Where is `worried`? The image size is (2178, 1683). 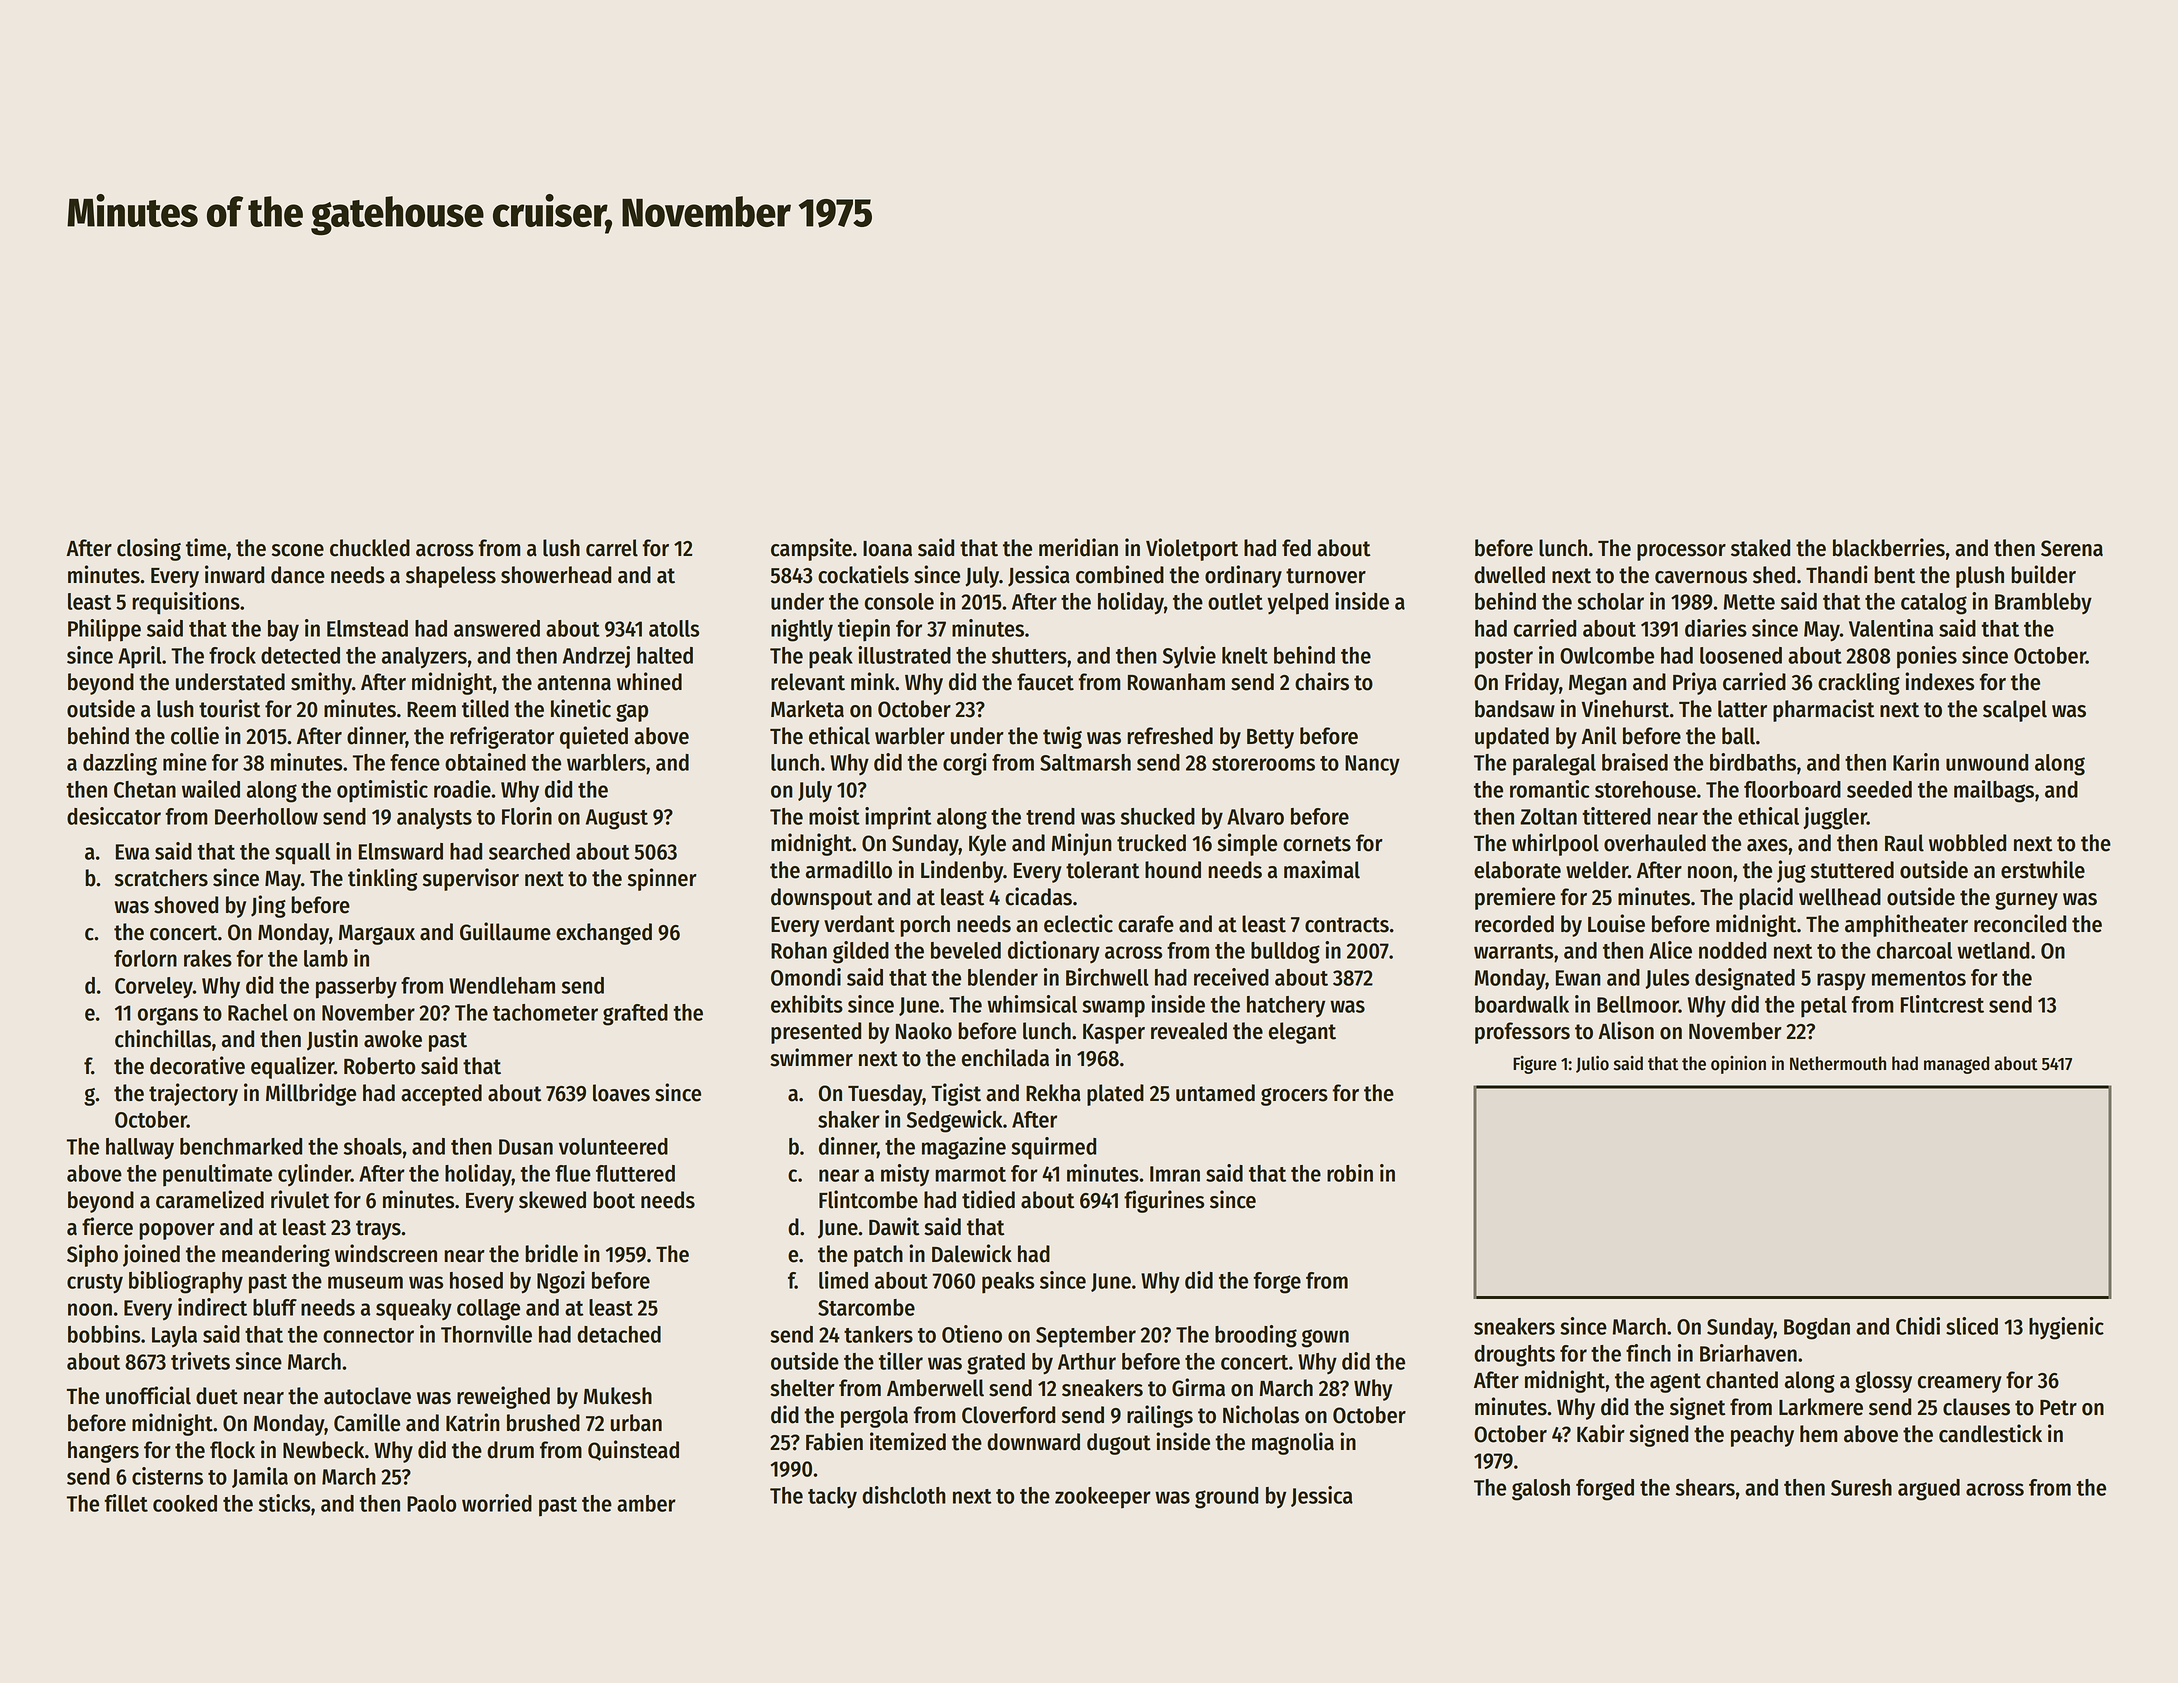 worried is located at coordinates (497, 1503).
